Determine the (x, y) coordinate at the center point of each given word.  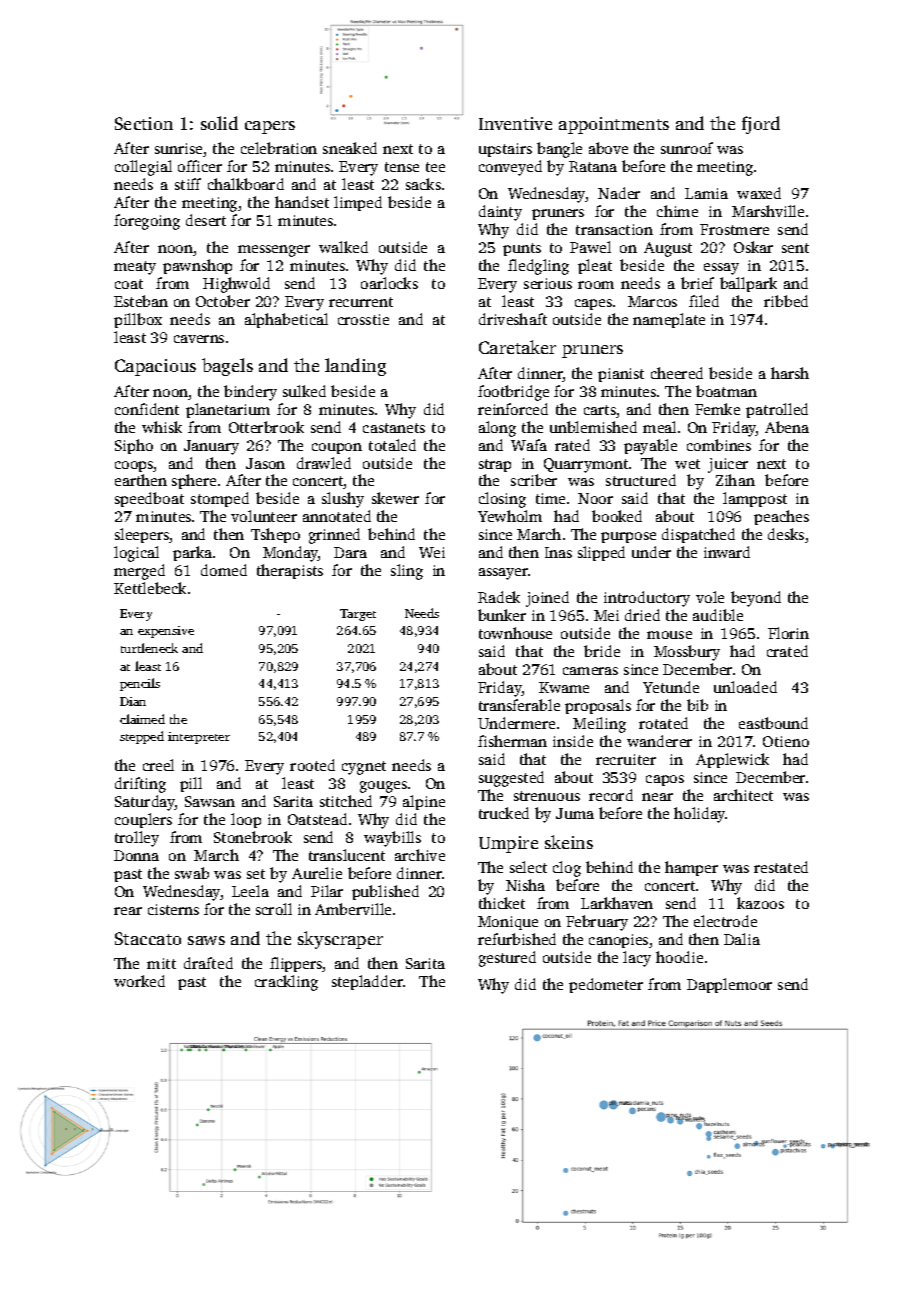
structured (641, 480)
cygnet (364, 768)
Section (144, 123)
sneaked (350, 148)
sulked (304, 391)
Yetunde (671, 687)
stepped (142, 737)
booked (617, 516)
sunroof (687, 148)
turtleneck (149, 648)
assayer (503, 574)
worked (139, 981)
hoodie (679, 957)
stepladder (367, 982)
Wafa (529, 445)
